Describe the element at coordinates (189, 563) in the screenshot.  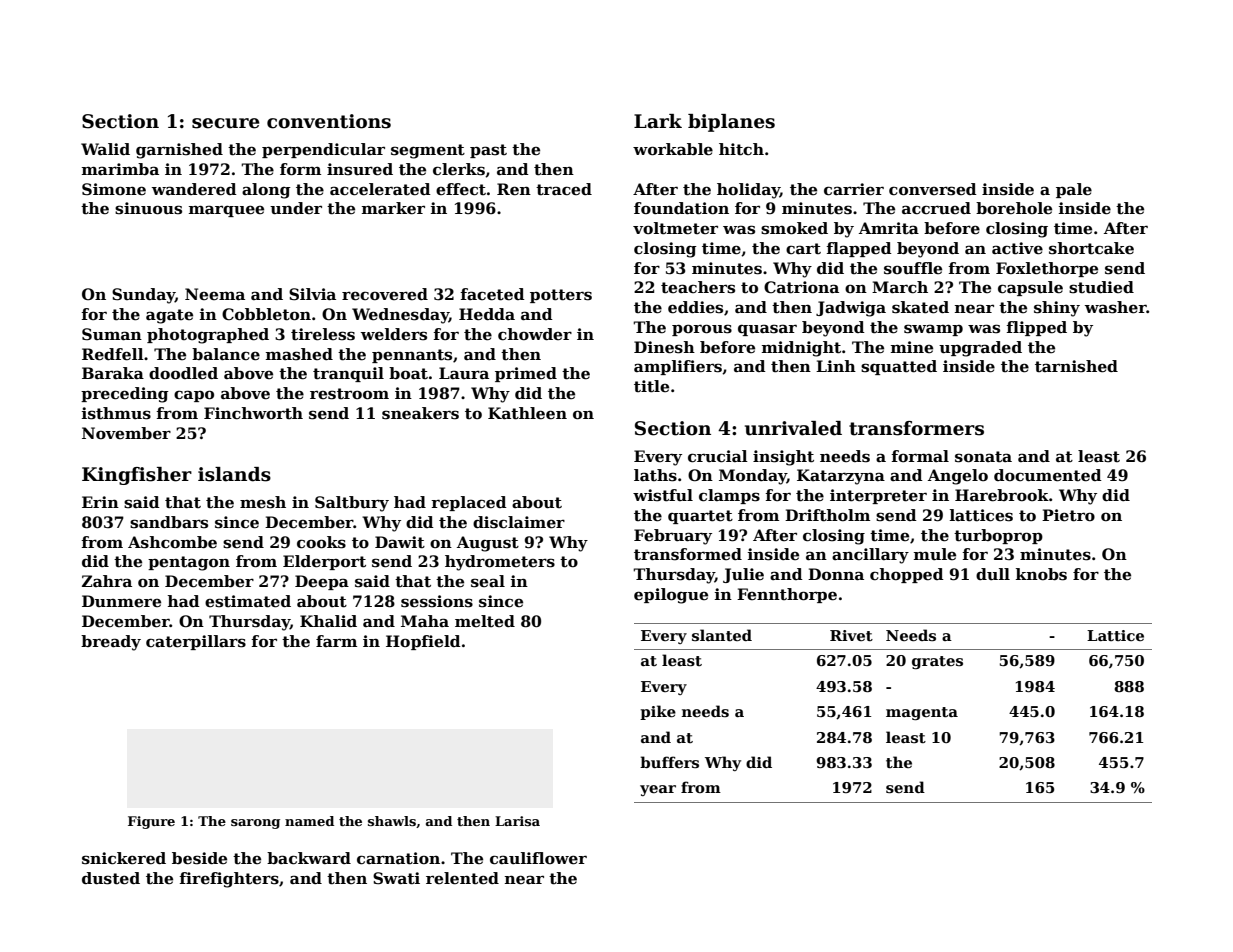
I see `pentagon` at that location.
